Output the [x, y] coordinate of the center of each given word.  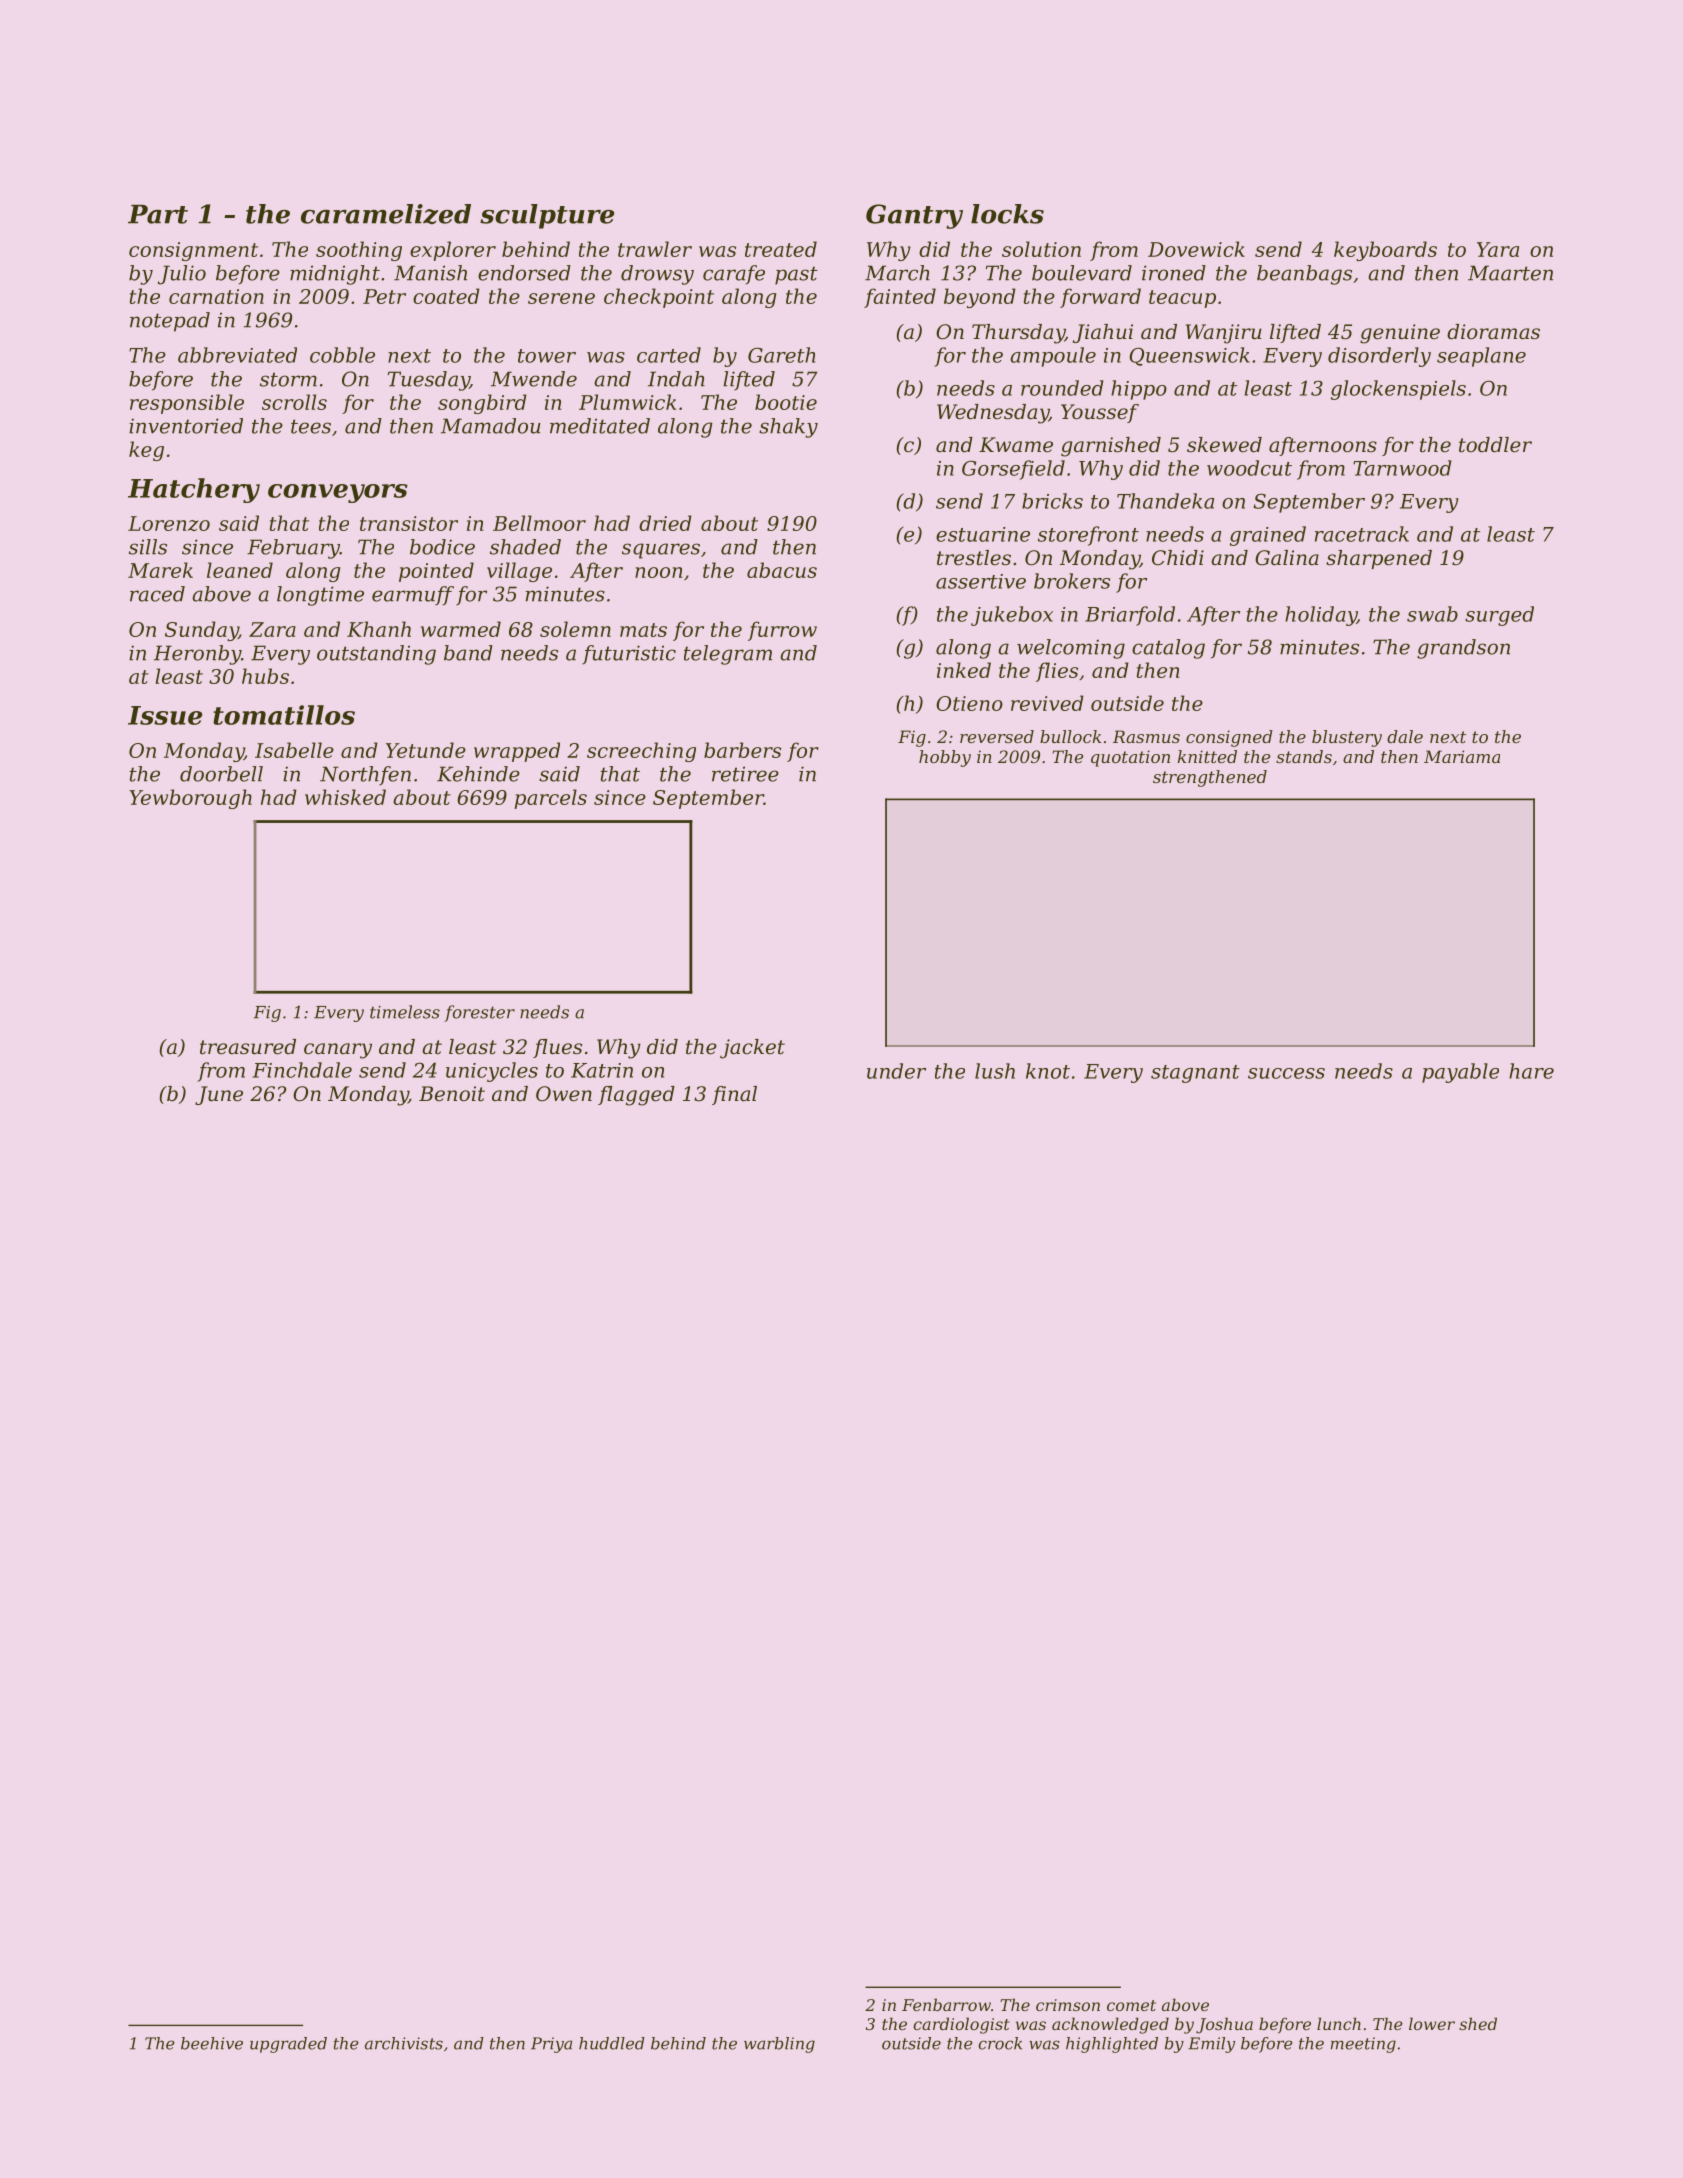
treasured [248, 1047]
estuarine [983, 534]
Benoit [452, 1094]
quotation [1130, 758]
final [734, 1095]
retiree [745, 774]
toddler [1495, 445]
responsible [187, 404]
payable [1460, 1073]
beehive [212, 2043]
